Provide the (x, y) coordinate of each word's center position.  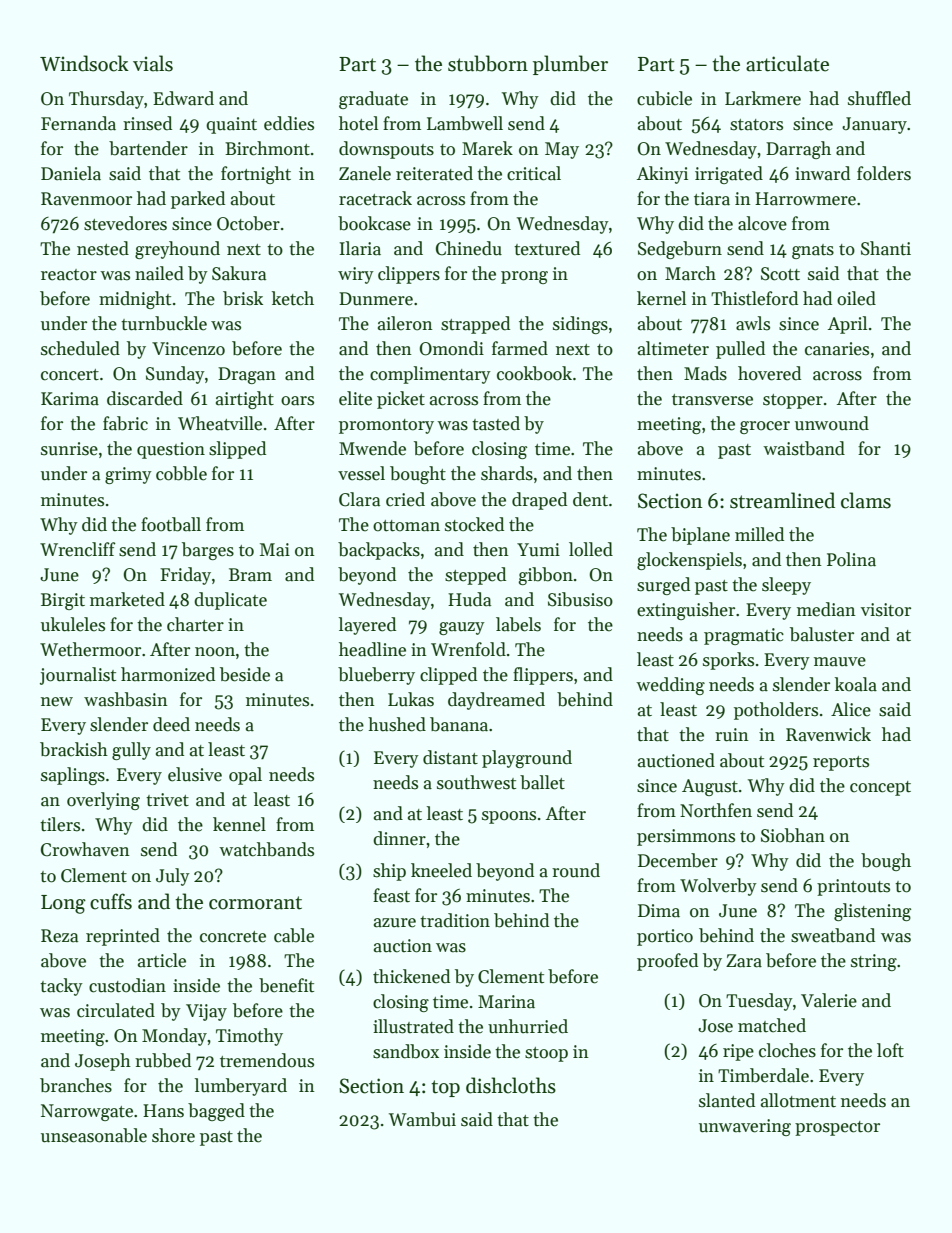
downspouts (386, 150)
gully (131, 751)
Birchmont (267, 148)
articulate (787, 63)
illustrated (413, 1026)
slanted (727, 1100)
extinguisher (686, 611)
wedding (670, 686)
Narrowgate (87, 1112)
